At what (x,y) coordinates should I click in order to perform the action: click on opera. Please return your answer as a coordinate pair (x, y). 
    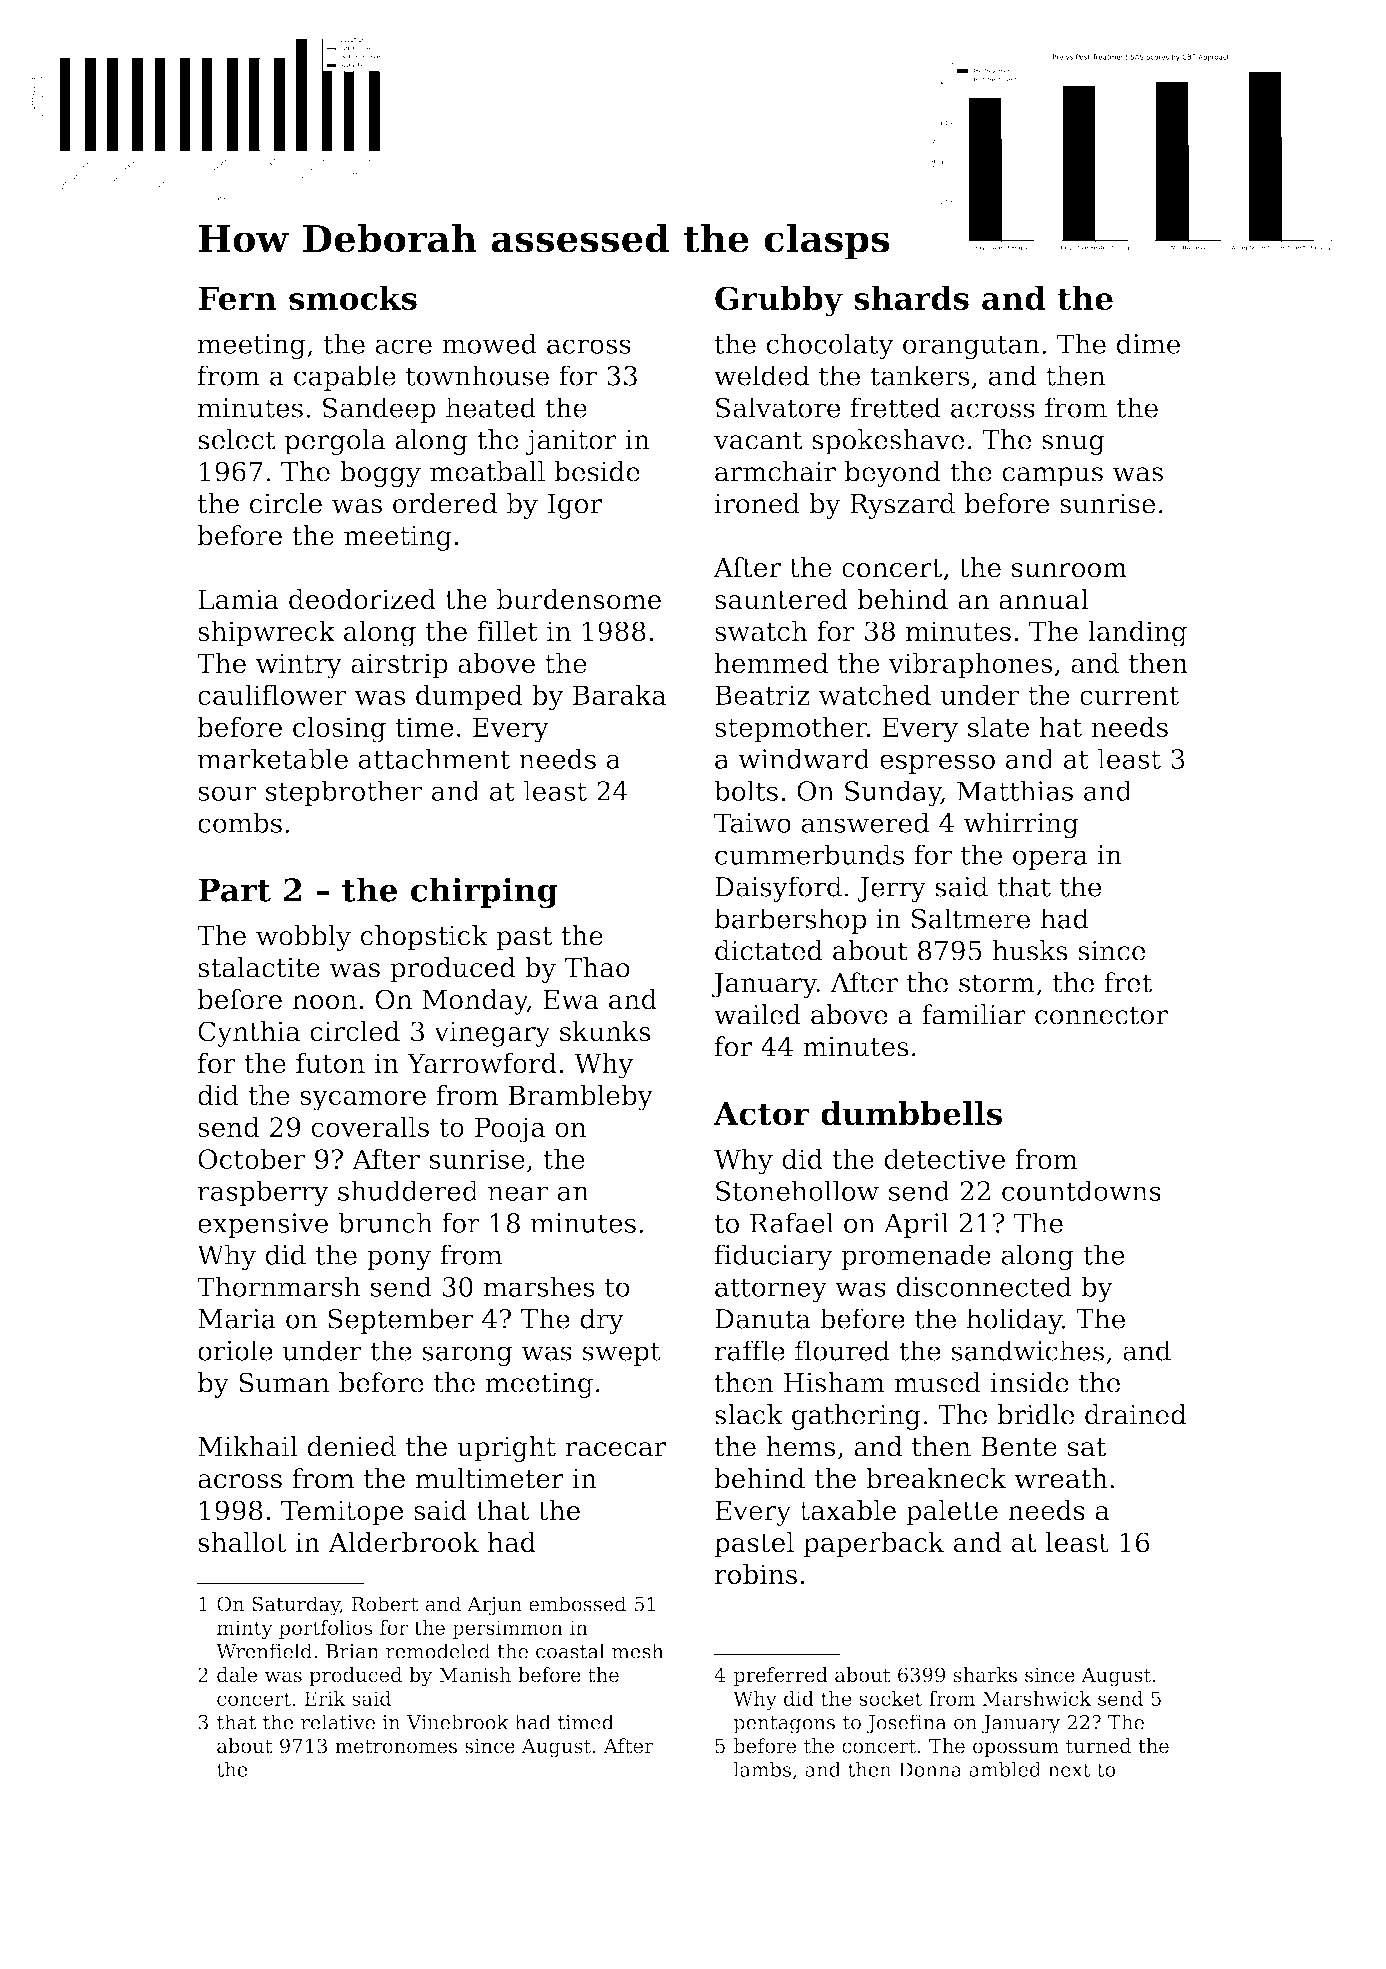
    Looking at the image, I should click on (1050, 860).
